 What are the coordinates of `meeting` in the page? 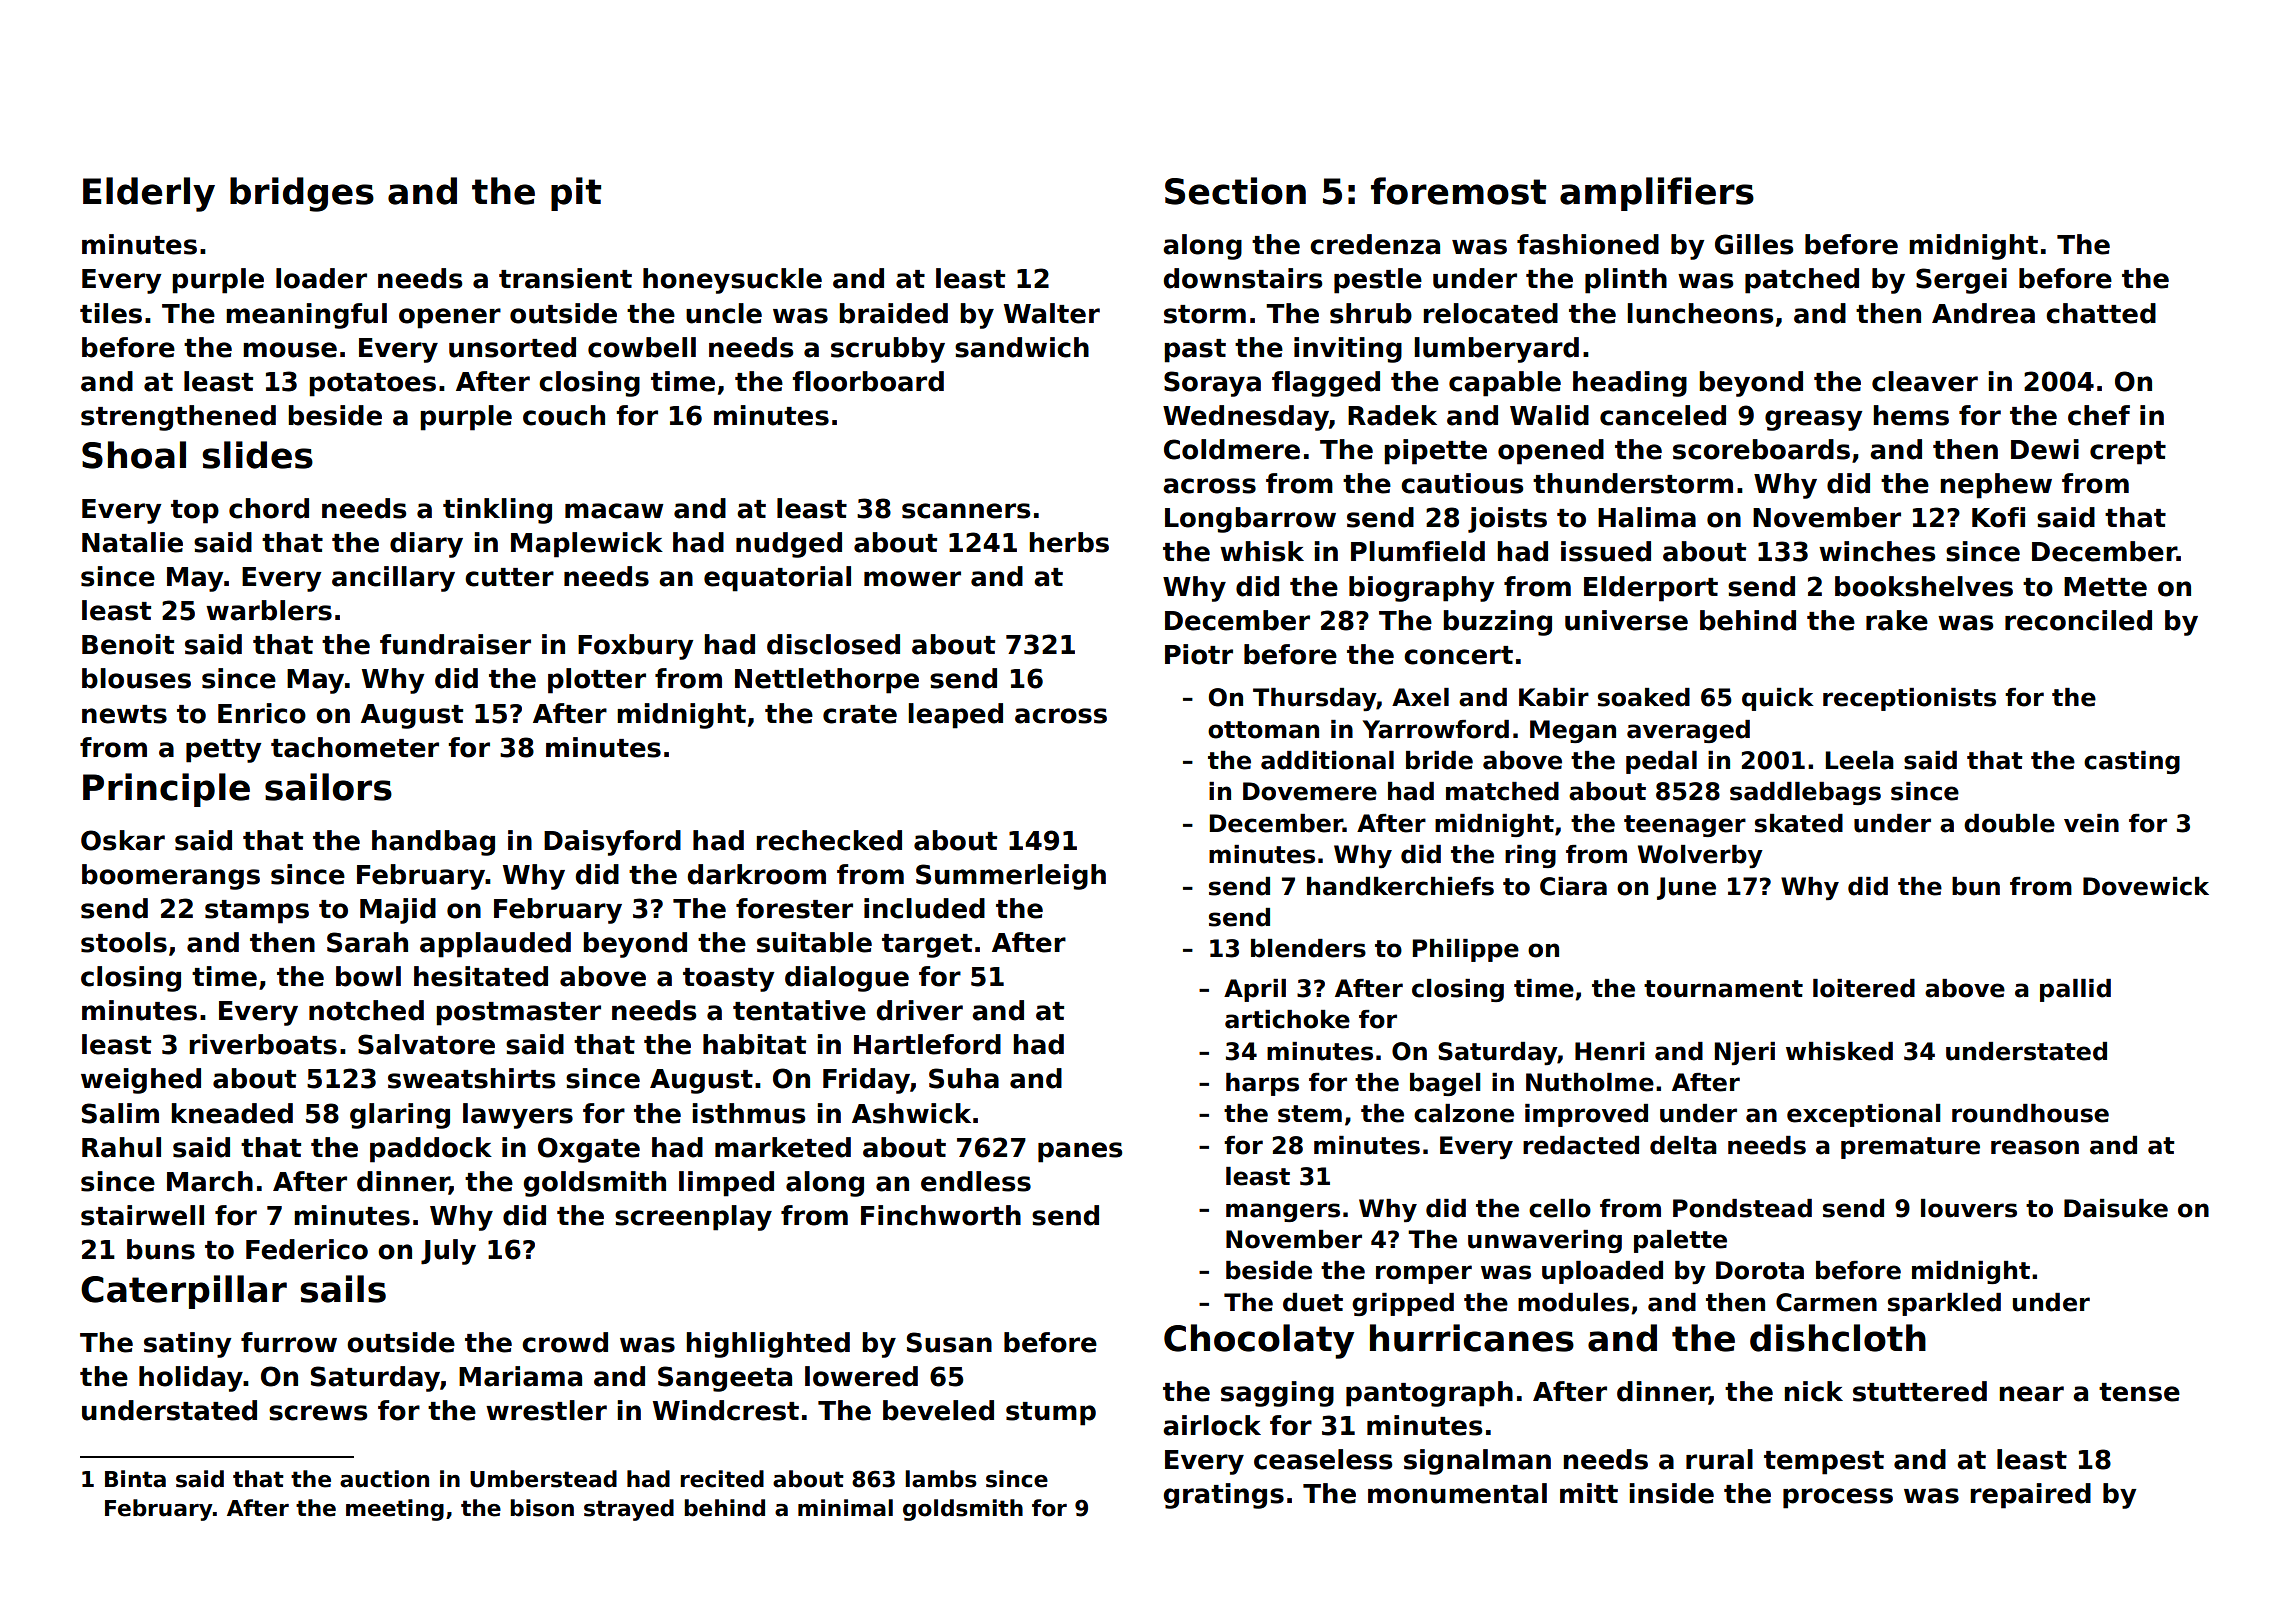 It's located at (395, 1510).
